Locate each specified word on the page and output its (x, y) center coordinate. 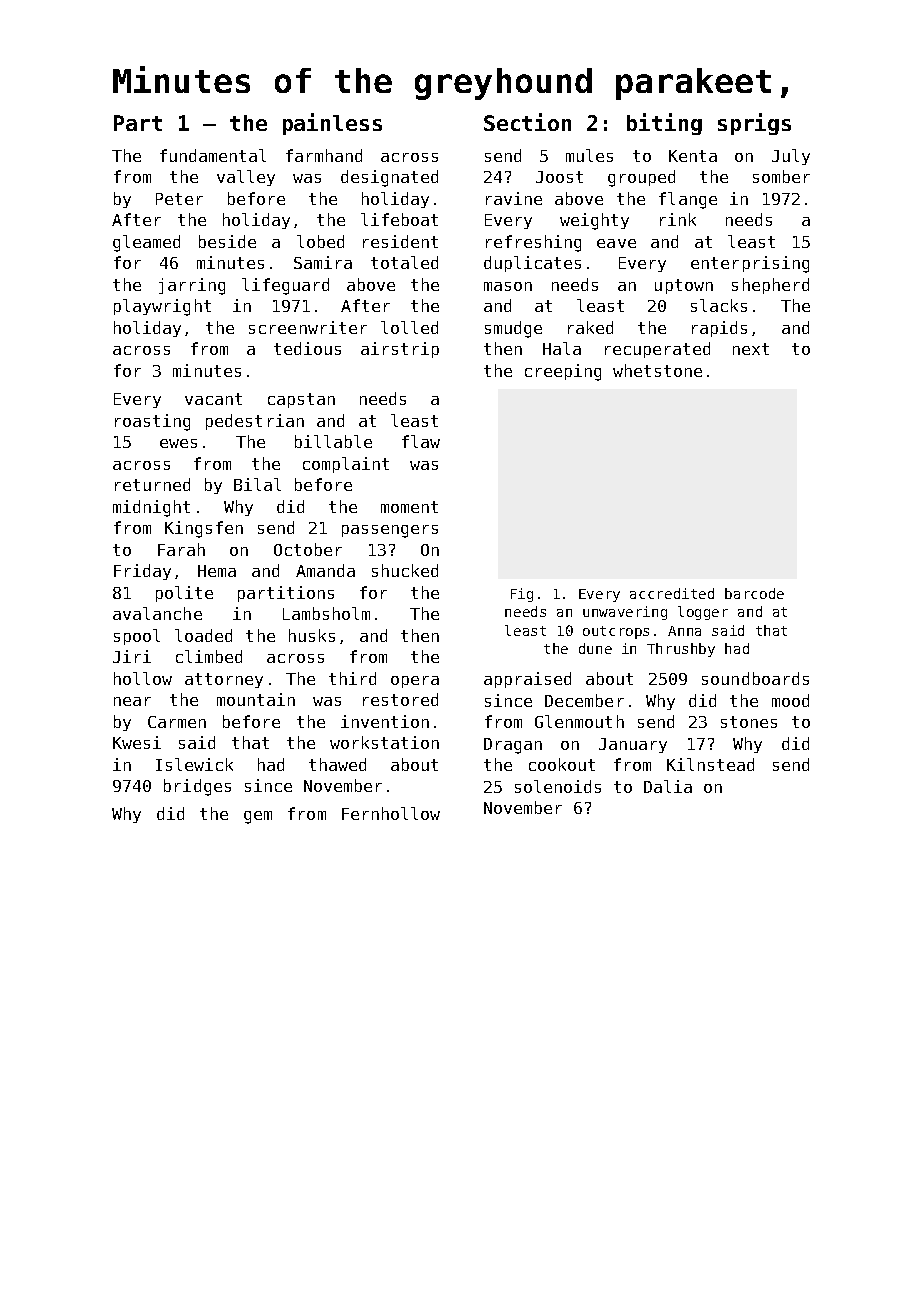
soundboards (755, 678)
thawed (337, 764)
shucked (405, 570)
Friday (142, 572)
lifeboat (399, 219)
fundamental (213, 155)
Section (527, 122)
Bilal (257, 484)
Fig (522, 595)
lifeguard (285, 286)
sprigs (754, 124)
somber (781, 176)
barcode (754, 593)
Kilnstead (710, 764)
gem (258, 817)
